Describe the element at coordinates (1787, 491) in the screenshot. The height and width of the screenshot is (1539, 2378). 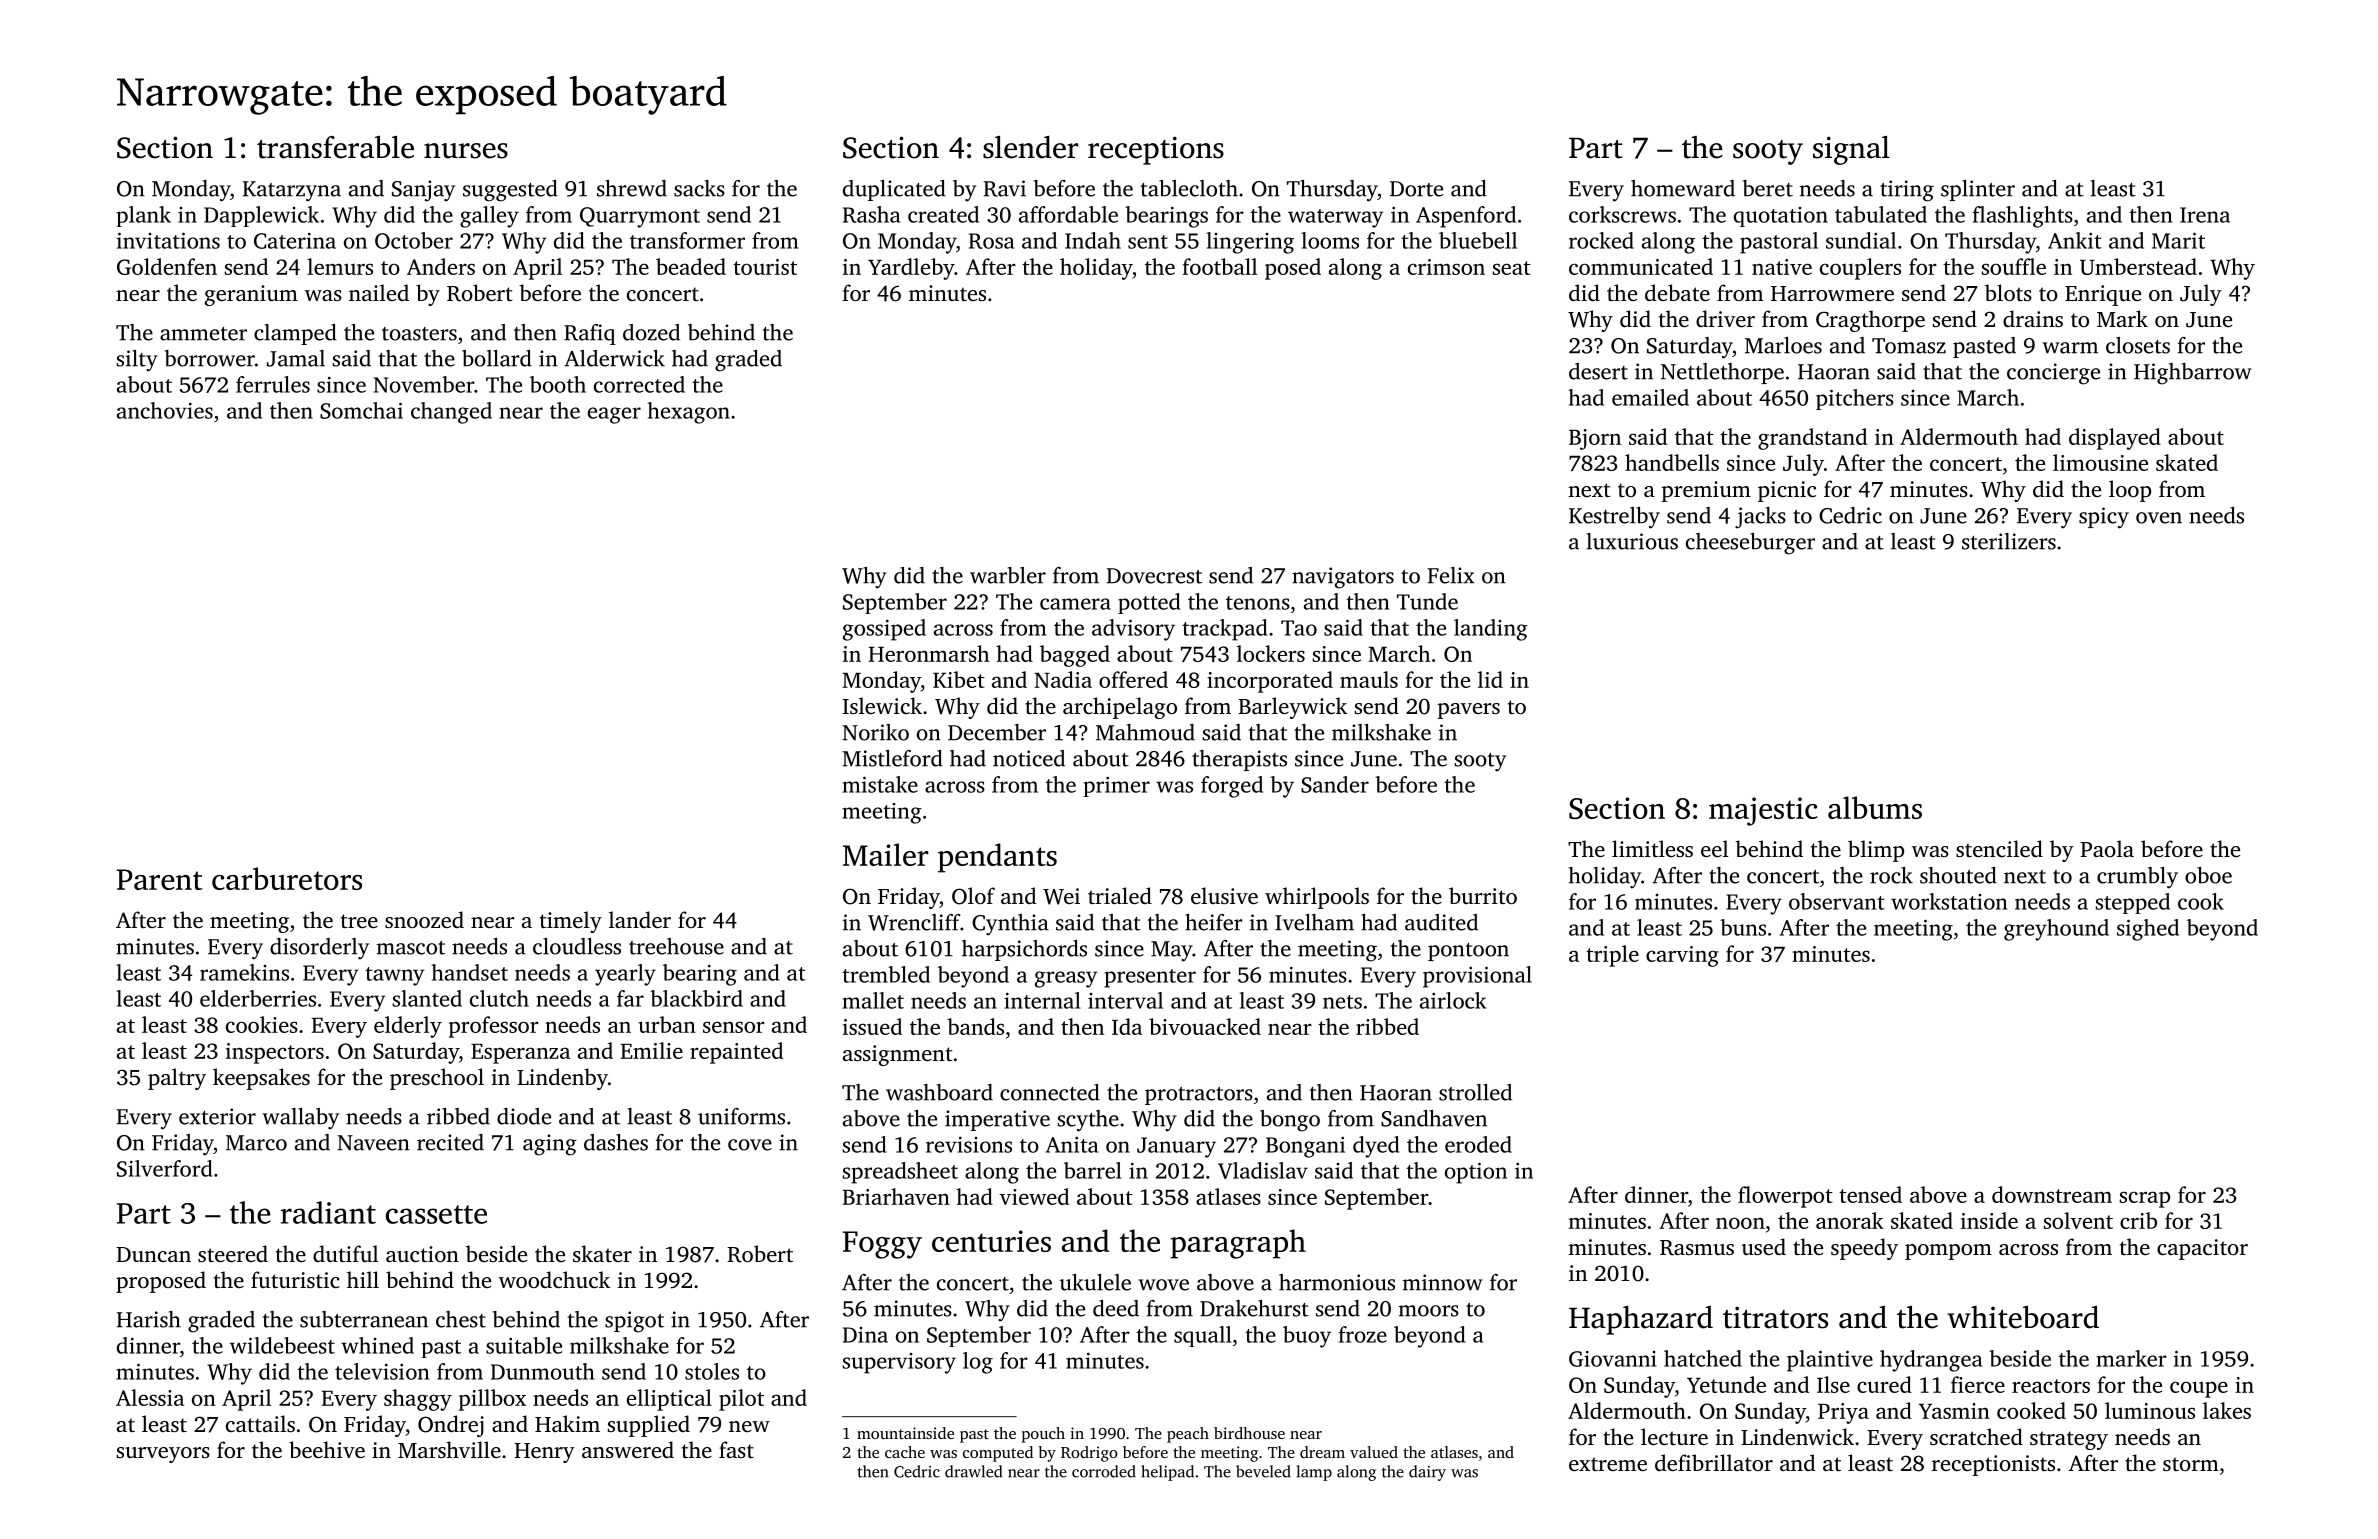
I see `picnic` at that location.
